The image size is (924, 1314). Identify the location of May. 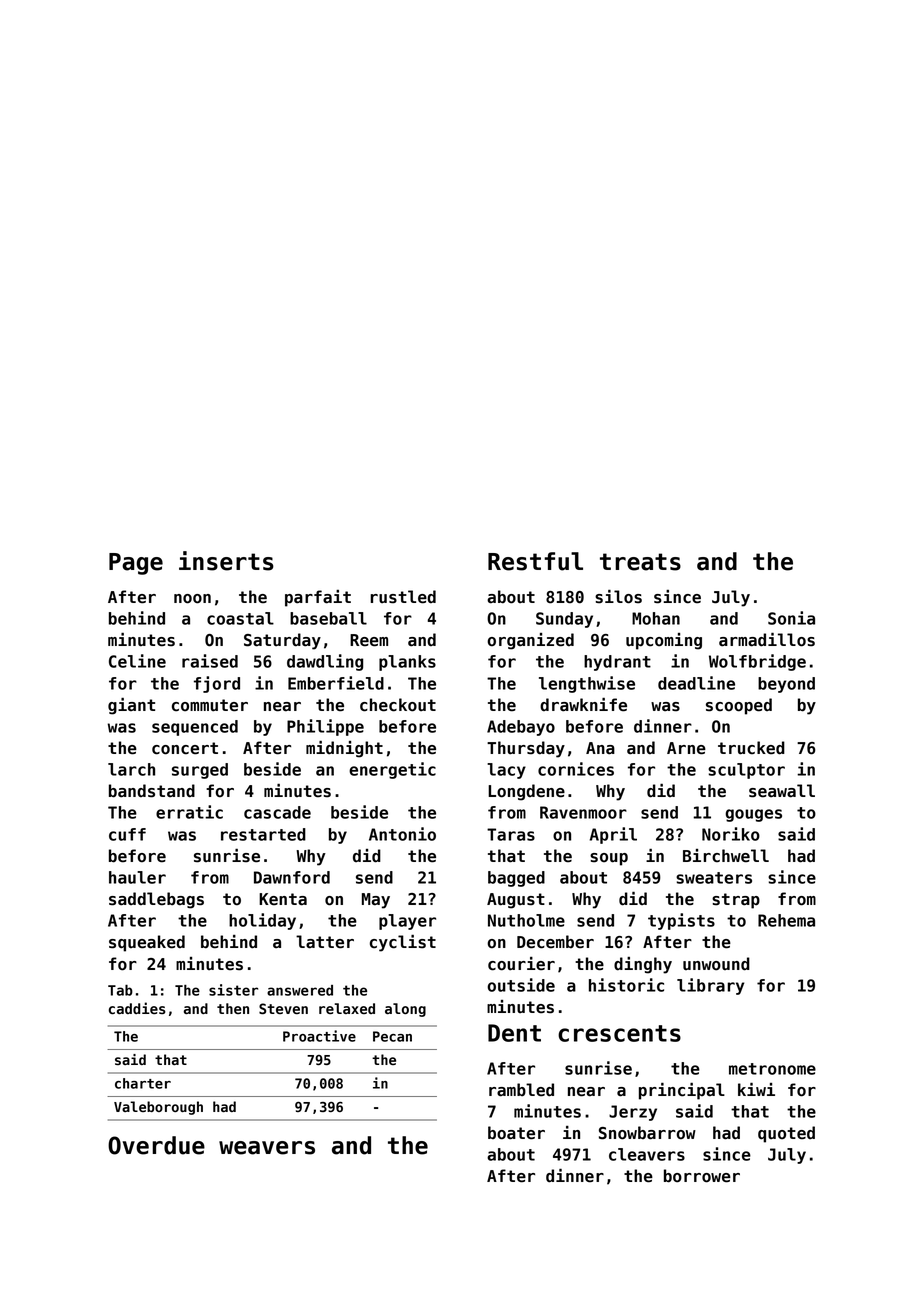
(376, 901).
